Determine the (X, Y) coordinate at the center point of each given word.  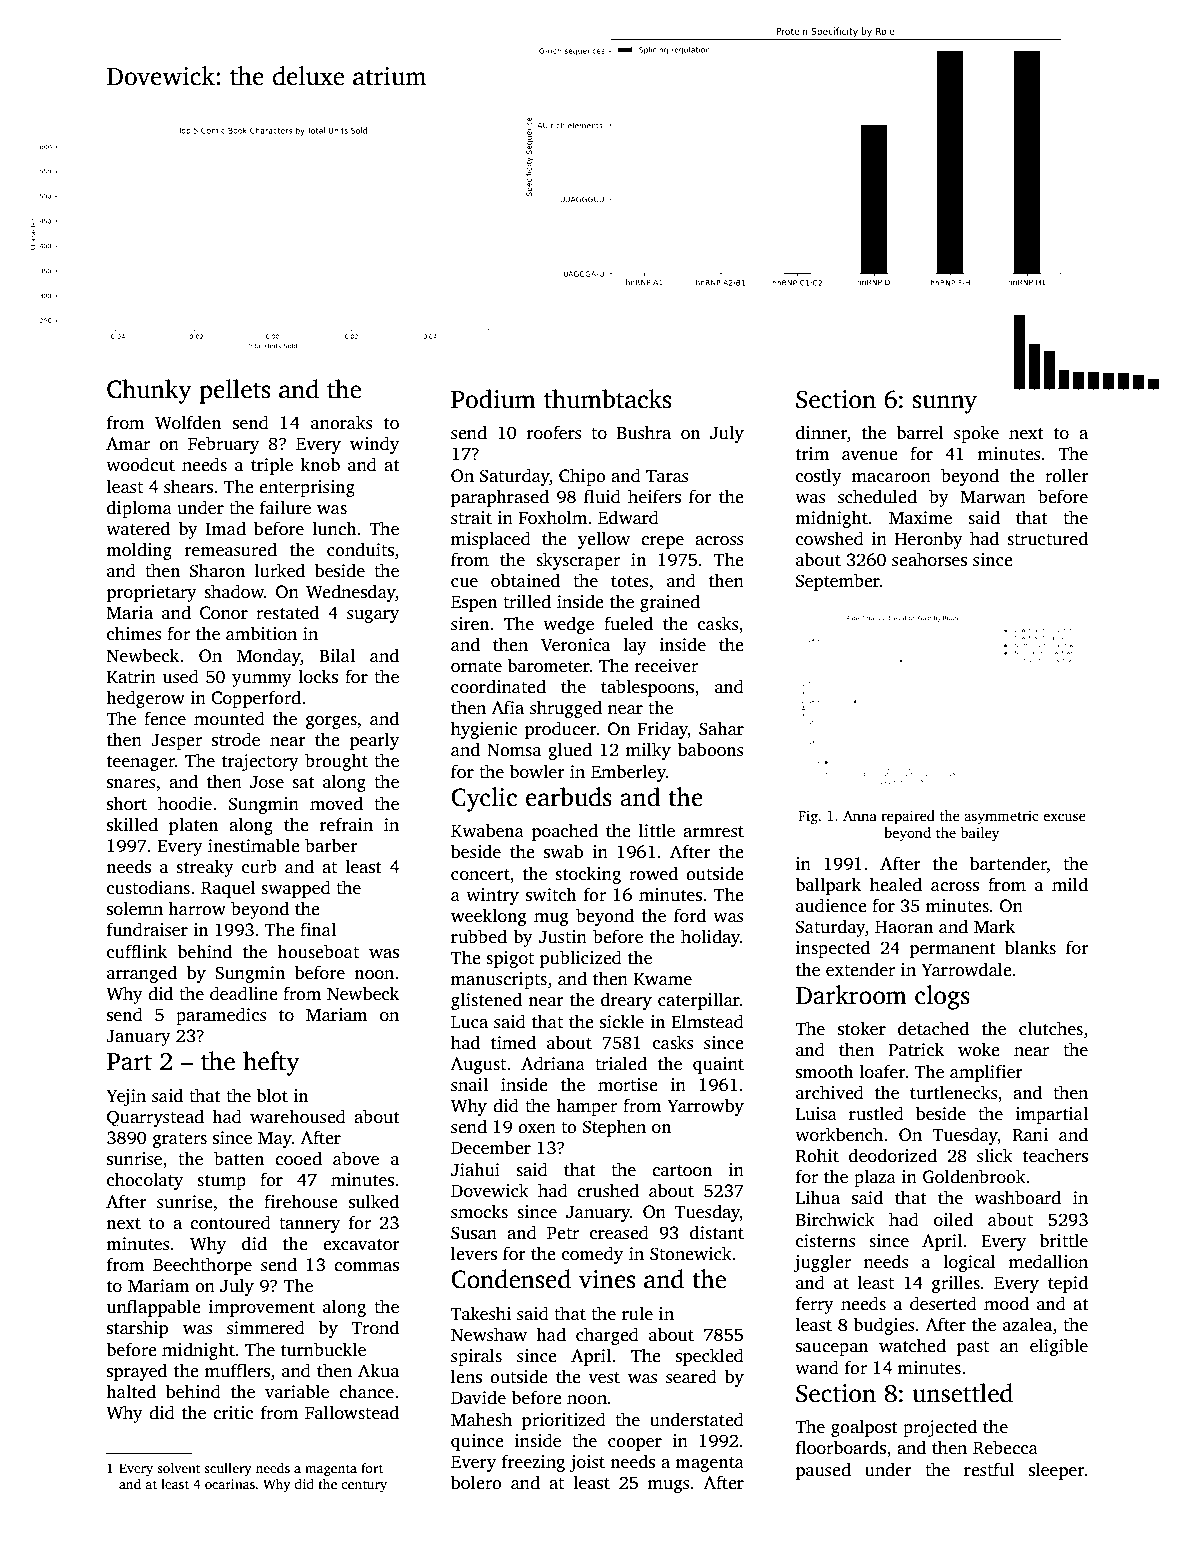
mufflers (237, 1370)
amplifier (986, 1073)
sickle (622, 1021)
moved (336, 803)
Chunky (149, 391)
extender (860, 969)
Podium (493, 399)
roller (1067, 475)
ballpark (828, 886)
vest (604, 1378)
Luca (469, 1022)
